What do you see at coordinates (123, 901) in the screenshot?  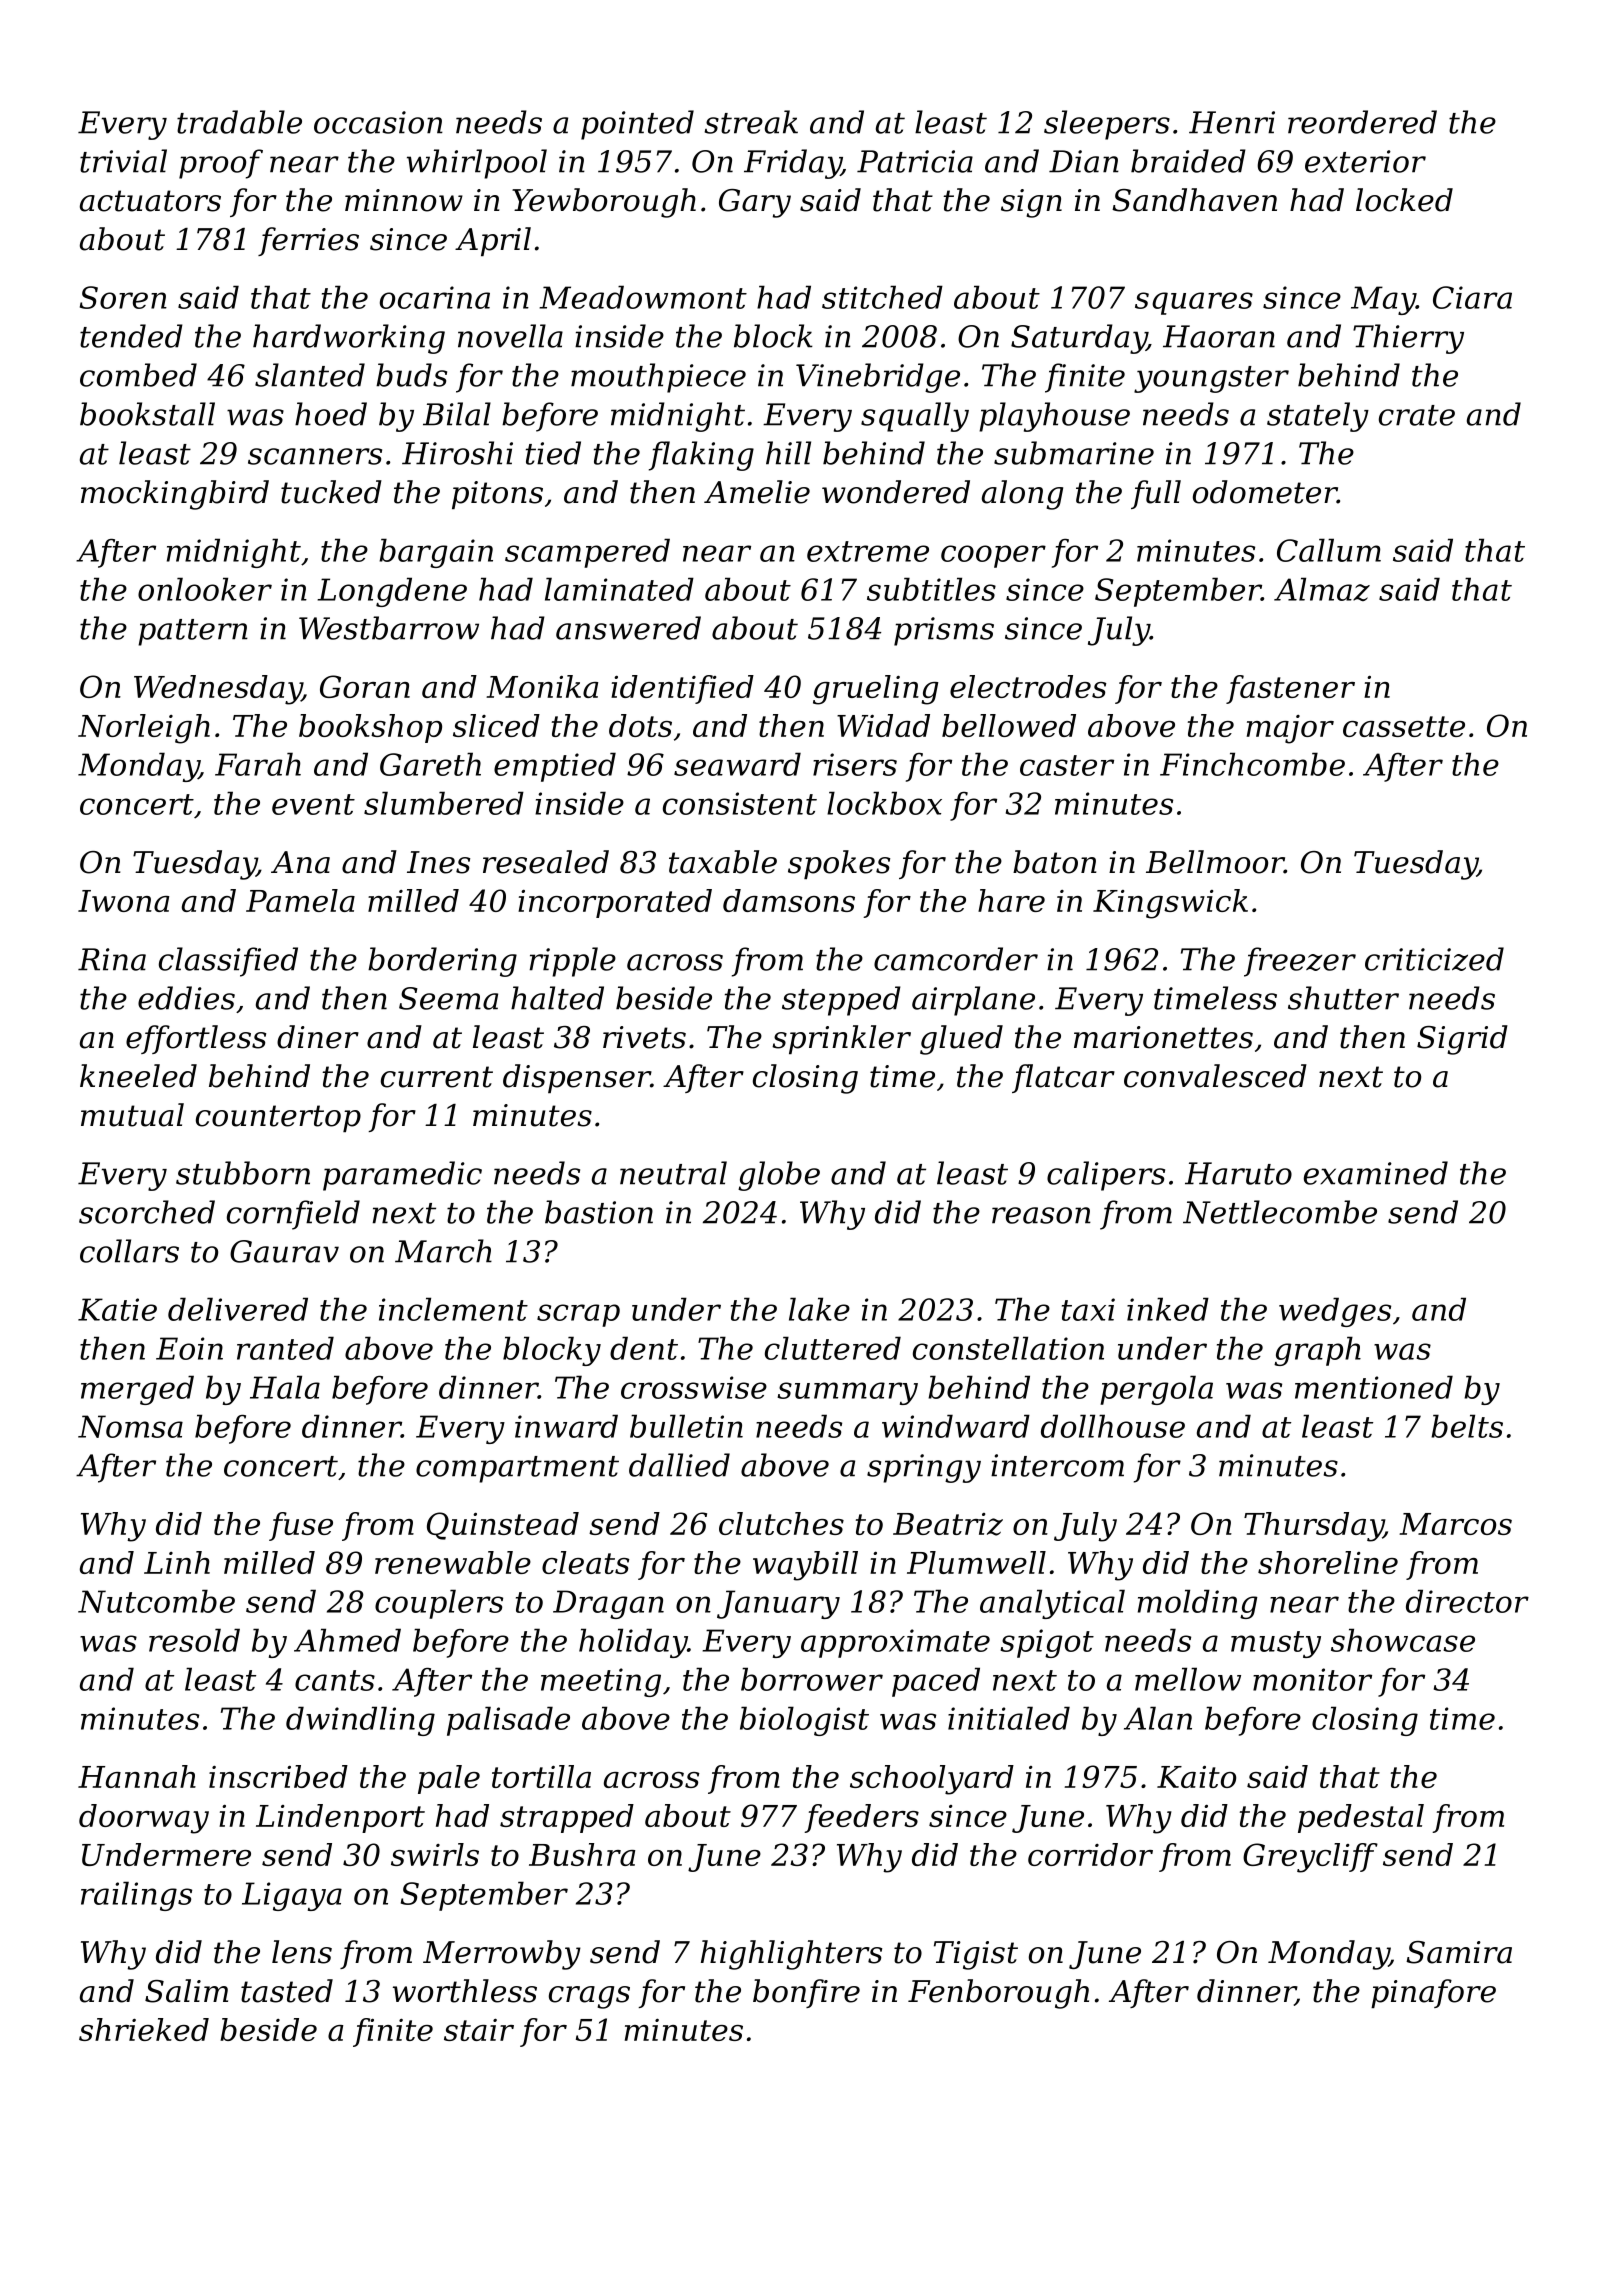 I see `Iwona` at bounding box center [123, 901].
